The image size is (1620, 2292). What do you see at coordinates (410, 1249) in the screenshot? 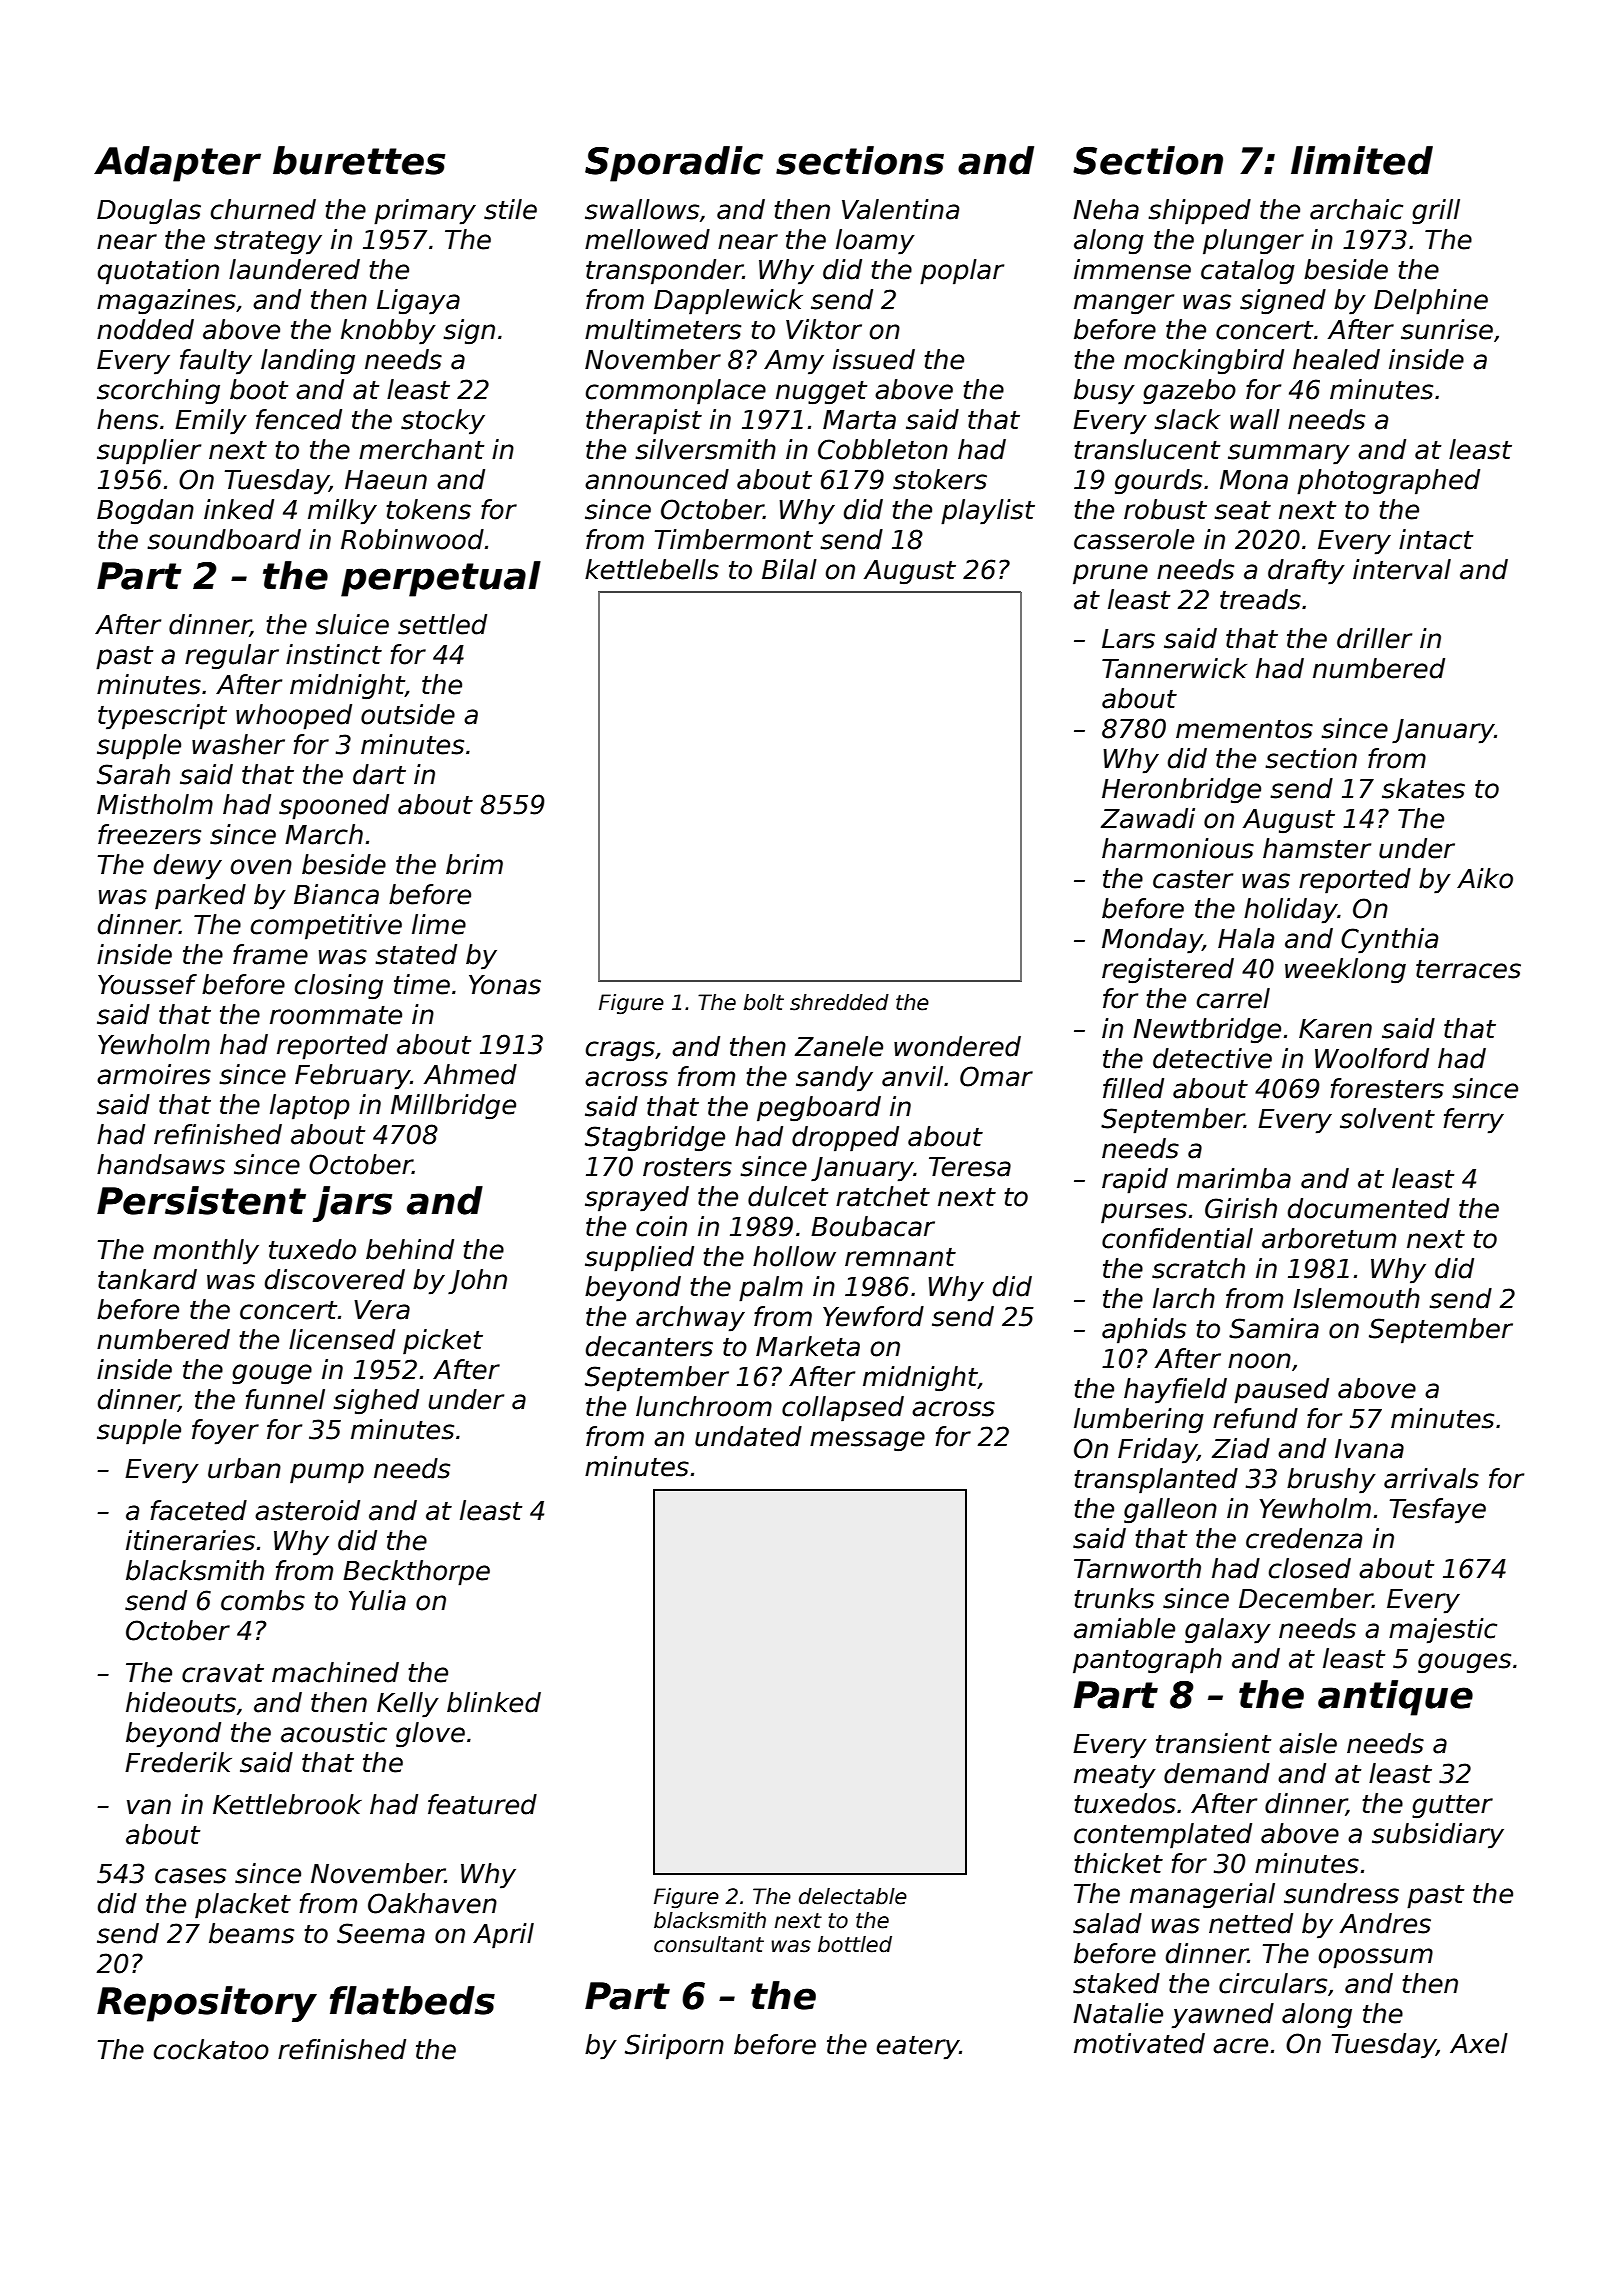
I see `behind` at bounding box center [410, 1249].
